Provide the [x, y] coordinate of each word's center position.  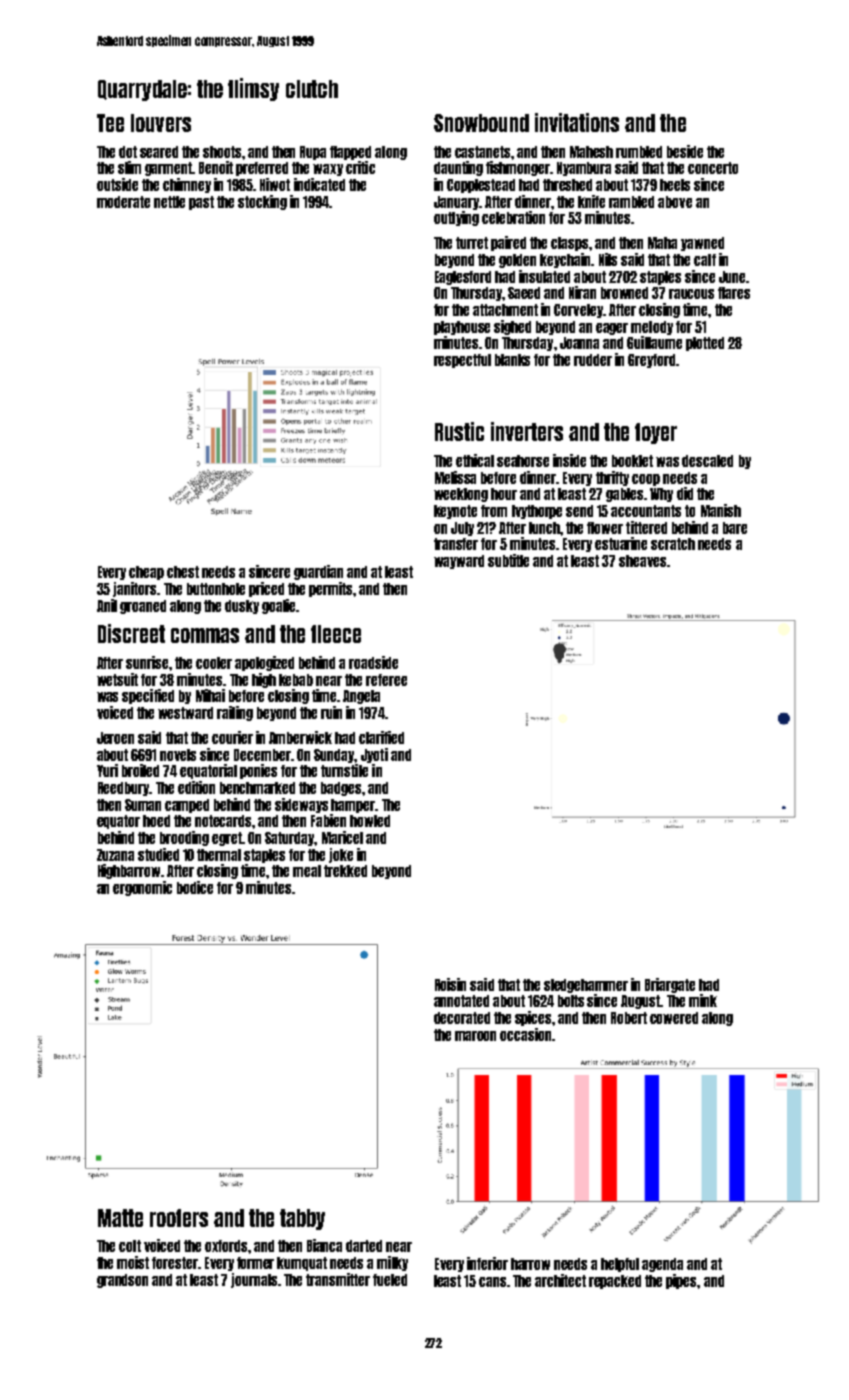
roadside [373, 662]
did [685, 493]
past [201, 203]
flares [734, 293]
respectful [462, 361]
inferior [487, 1263]
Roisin [450, 984]
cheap [146, 573]
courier [232, 737]
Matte [120, 1218]
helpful [620, 1265]
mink [703, 1000]
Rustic [459, 431]
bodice [195, 887]
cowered [674, 1018]
